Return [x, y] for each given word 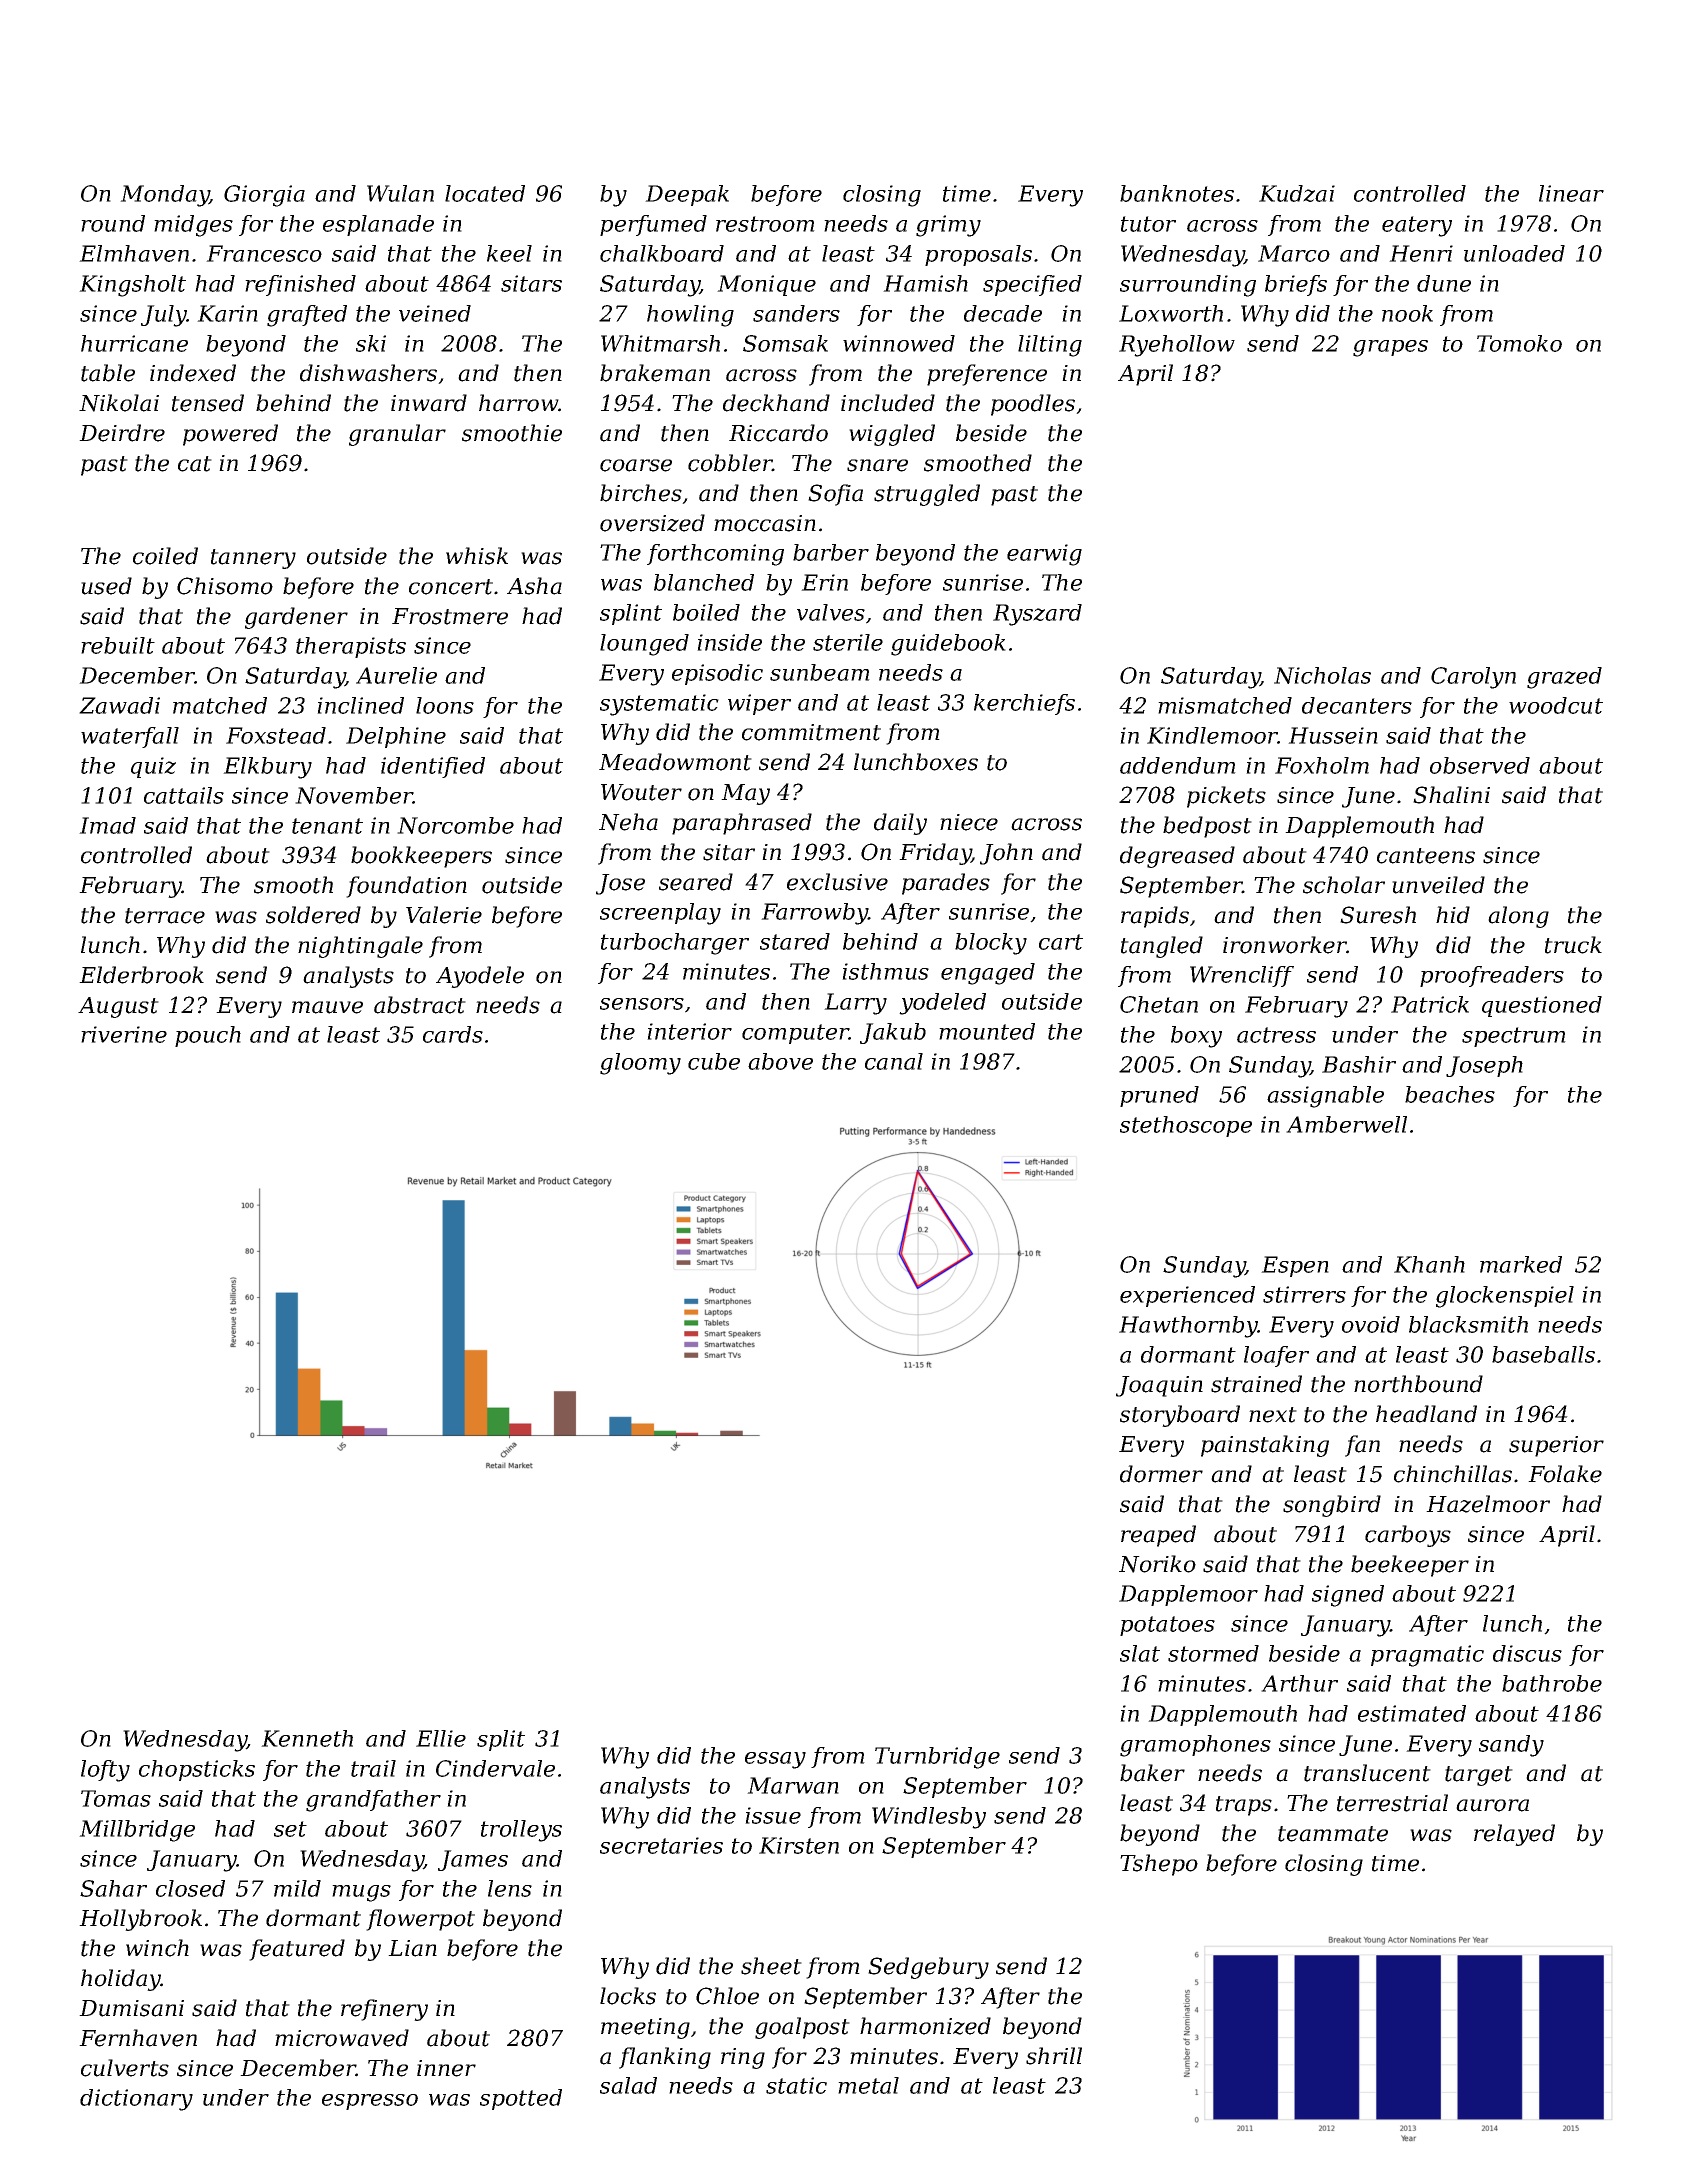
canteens [1426, 856]
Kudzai [1297, 193]
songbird [1332, 1506]
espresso [370, 2102]
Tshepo [1159, 1865]
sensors [642, 1004]
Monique [766, 285]
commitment [811, 732]
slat [1140, 1653]
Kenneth [307, 1738]
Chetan [1159, 1004]
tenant [327, 826]
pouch [208, 1036]
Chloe [727, 1996]
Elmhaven [134, 253]
